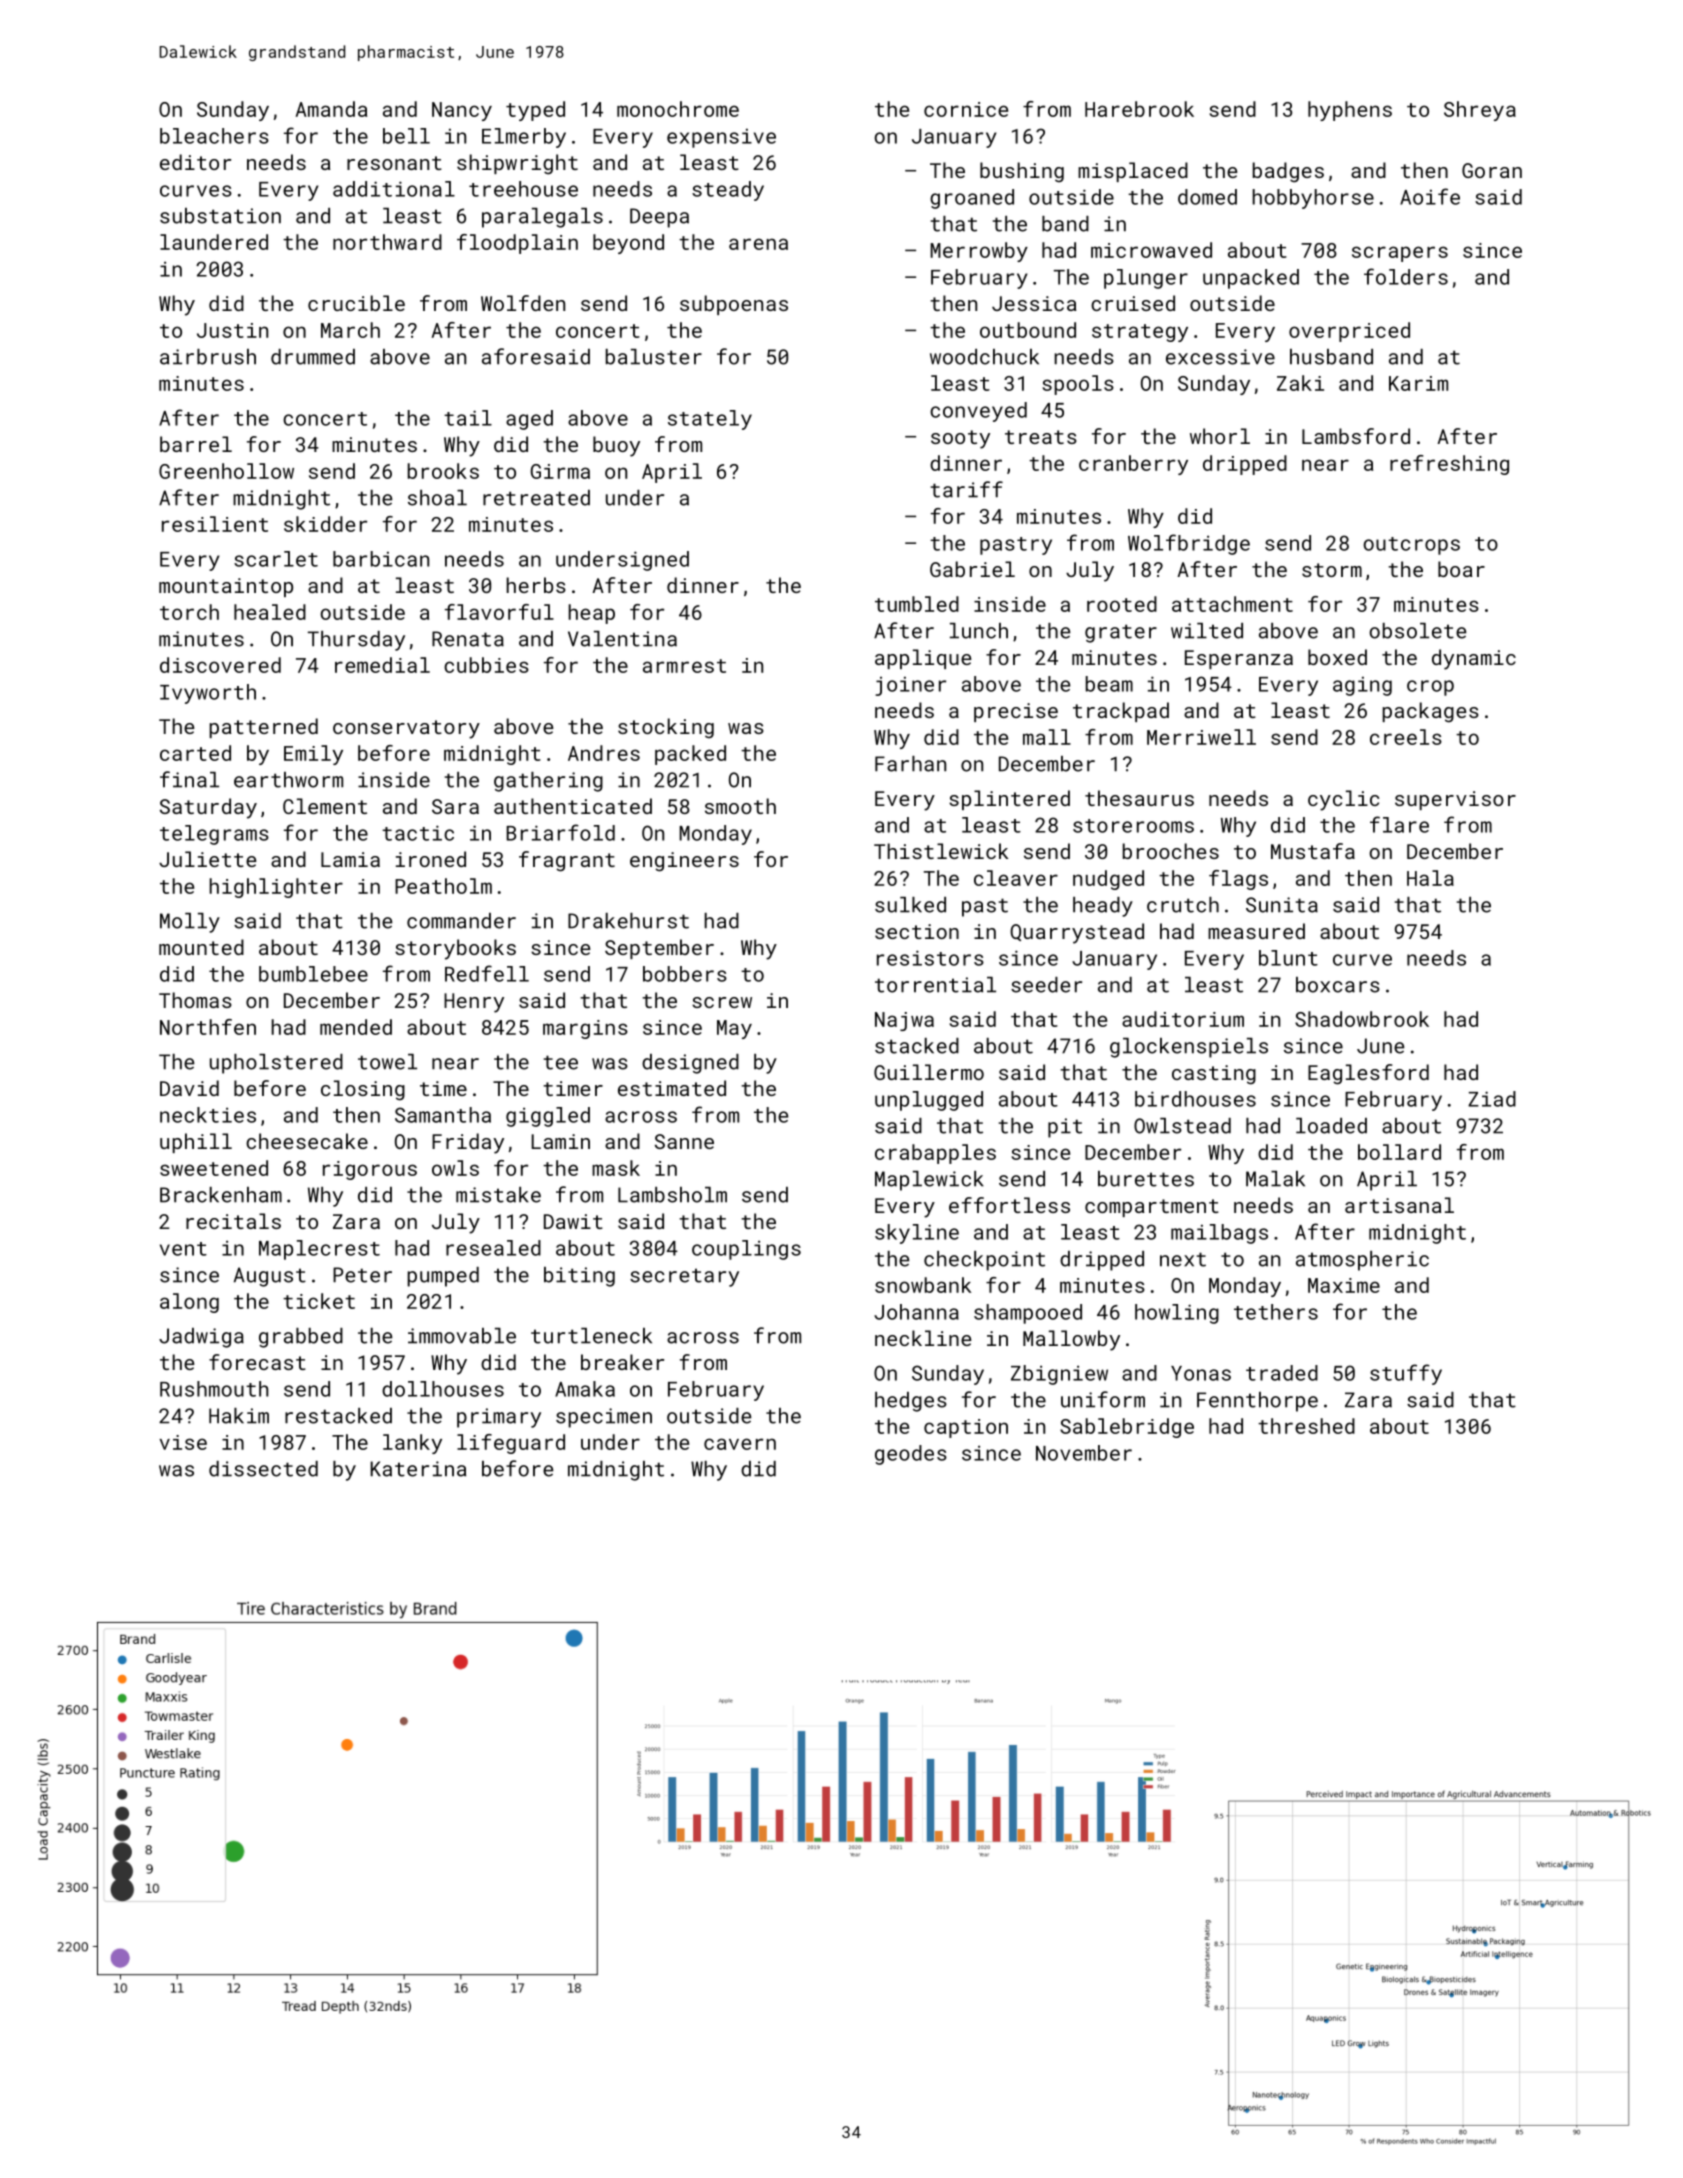  I want to click on Harebrook, so click(1139, 109).
